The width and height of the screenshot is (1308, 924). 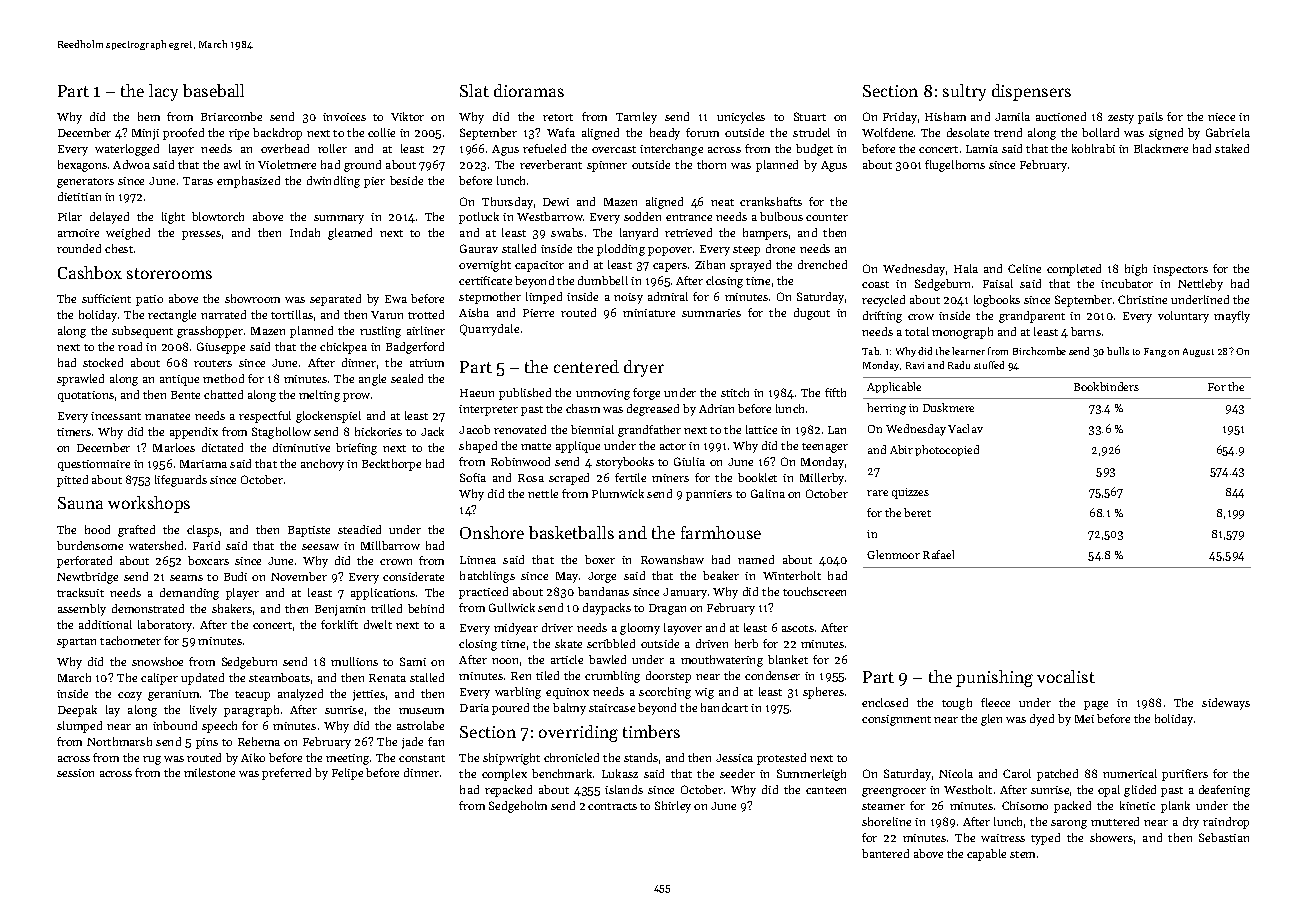 What do you see at coordinates (814, 150) in the screenshot?
I see `budget` at bounding box center [814, 150].
